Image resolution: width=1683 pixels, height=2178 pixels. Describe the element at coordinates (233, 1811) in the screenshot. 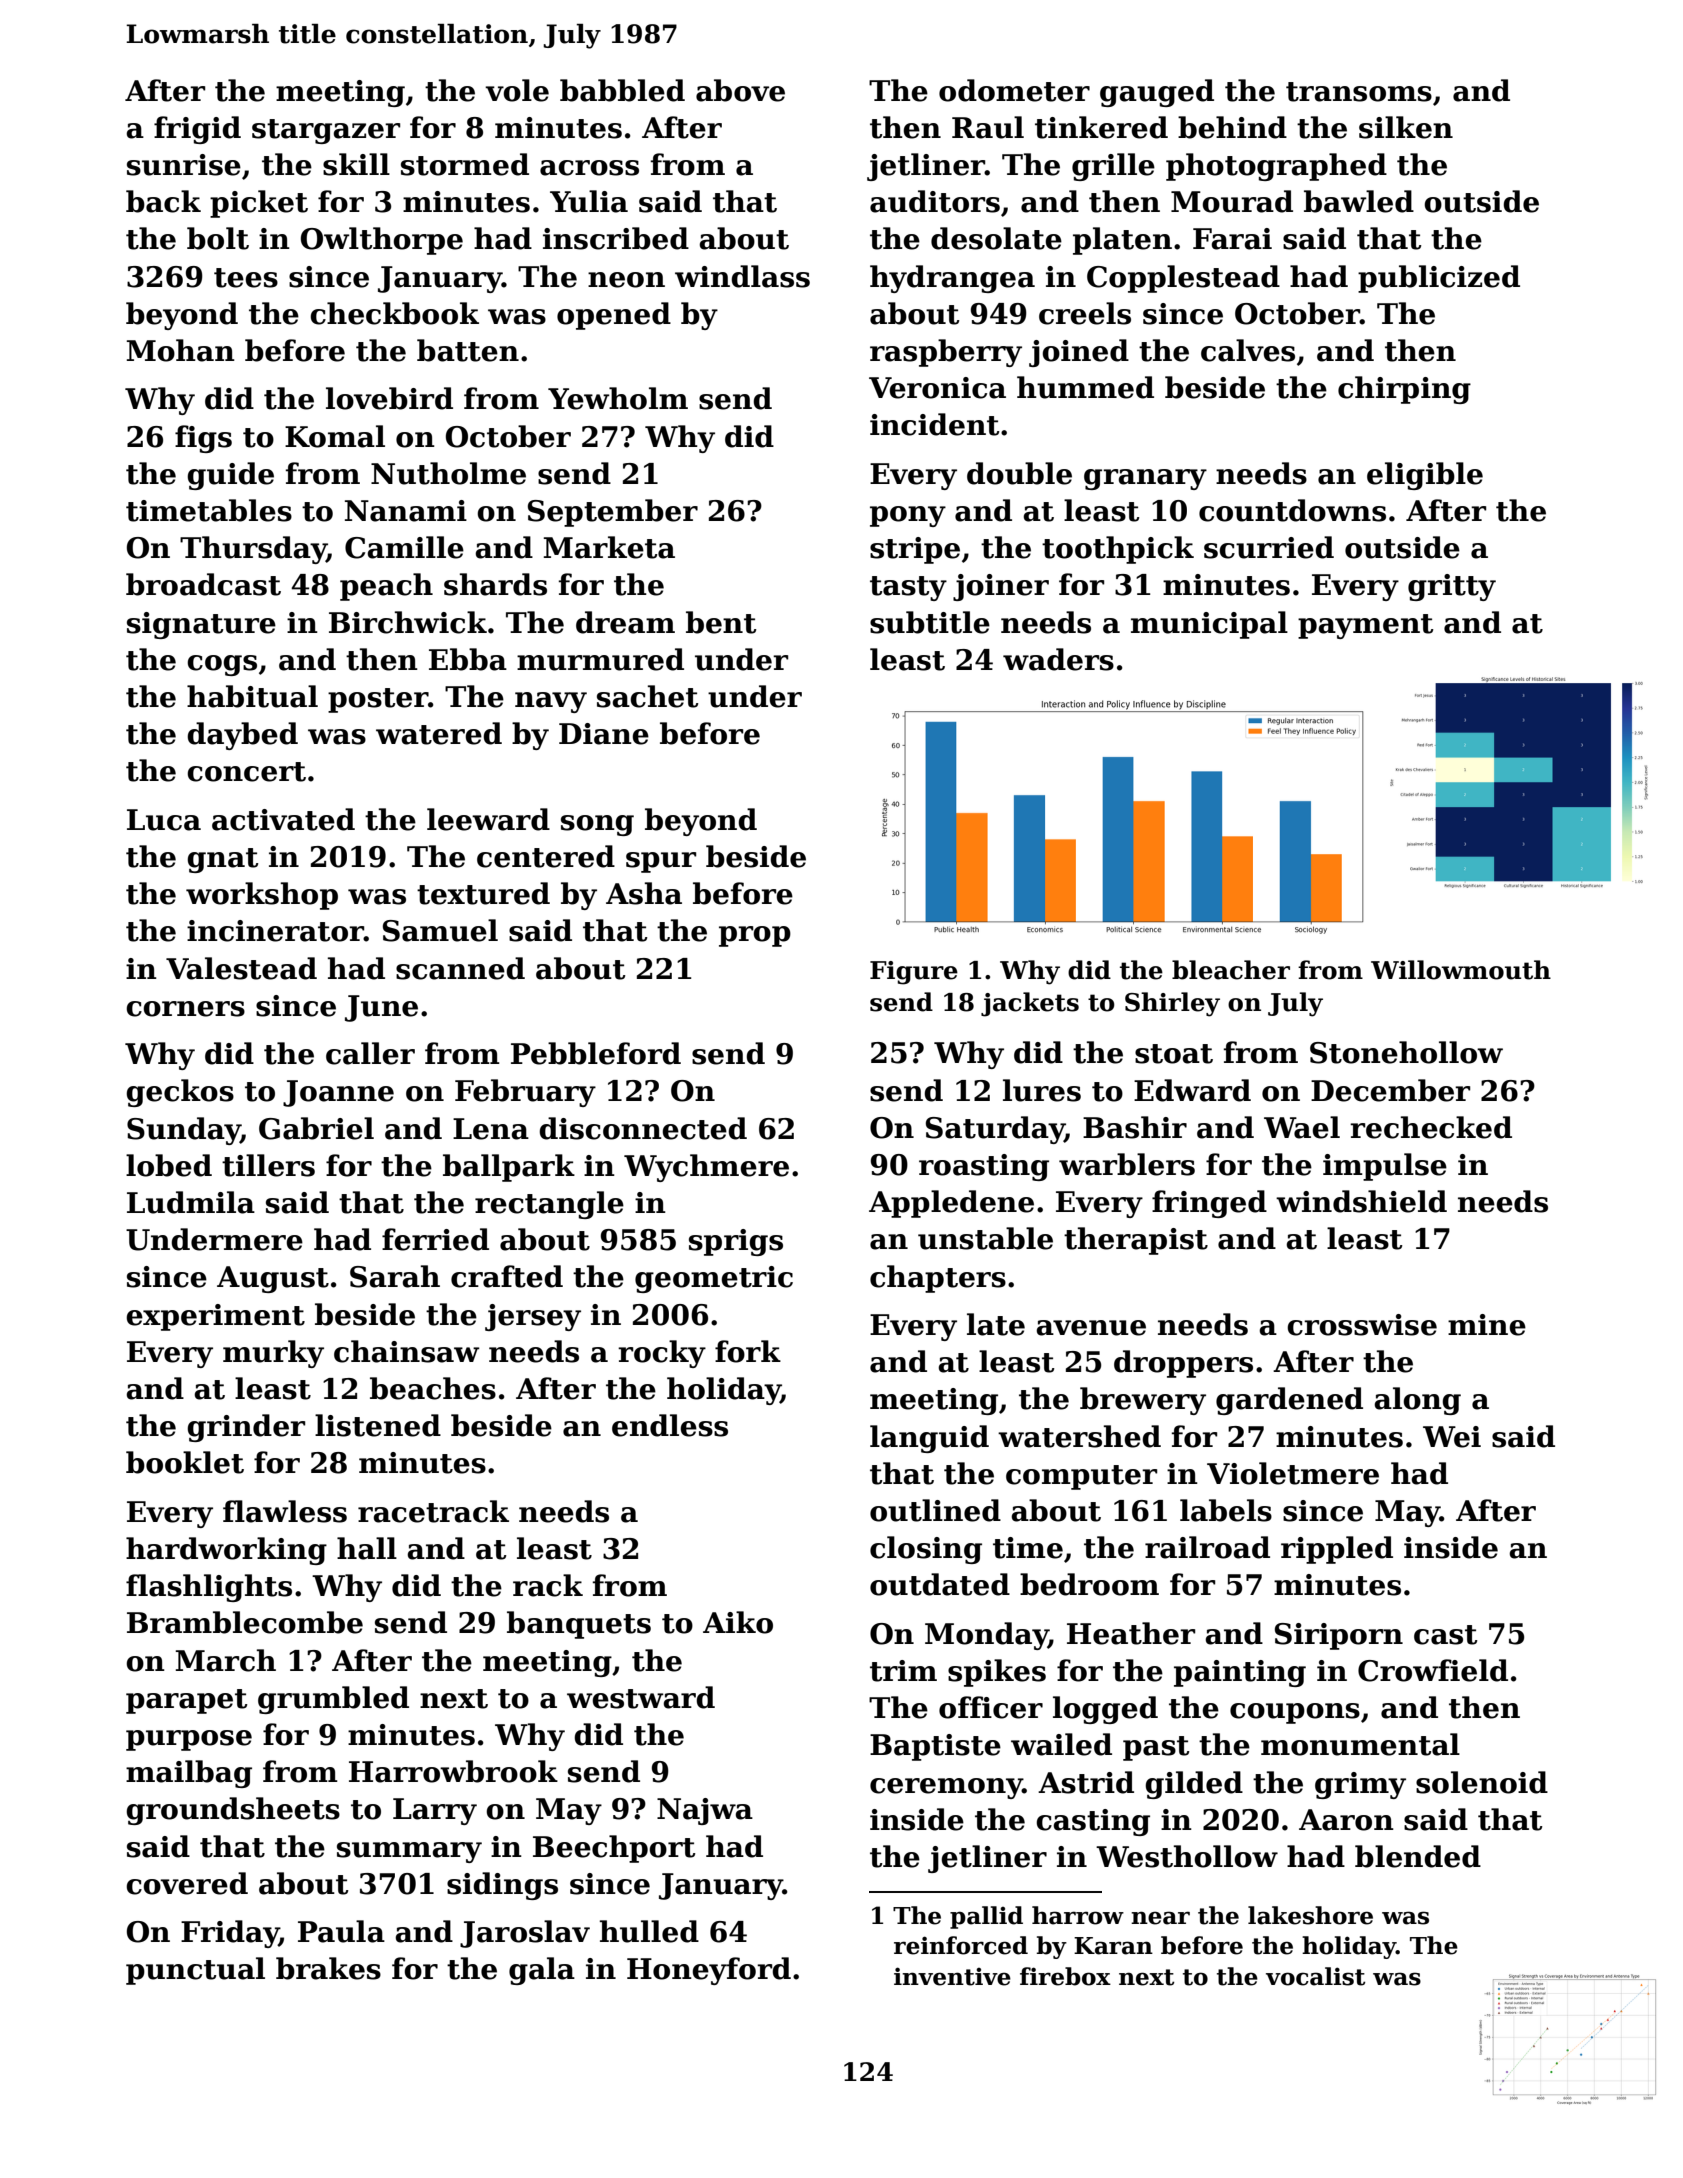

I see `groundsheets` at that location.
